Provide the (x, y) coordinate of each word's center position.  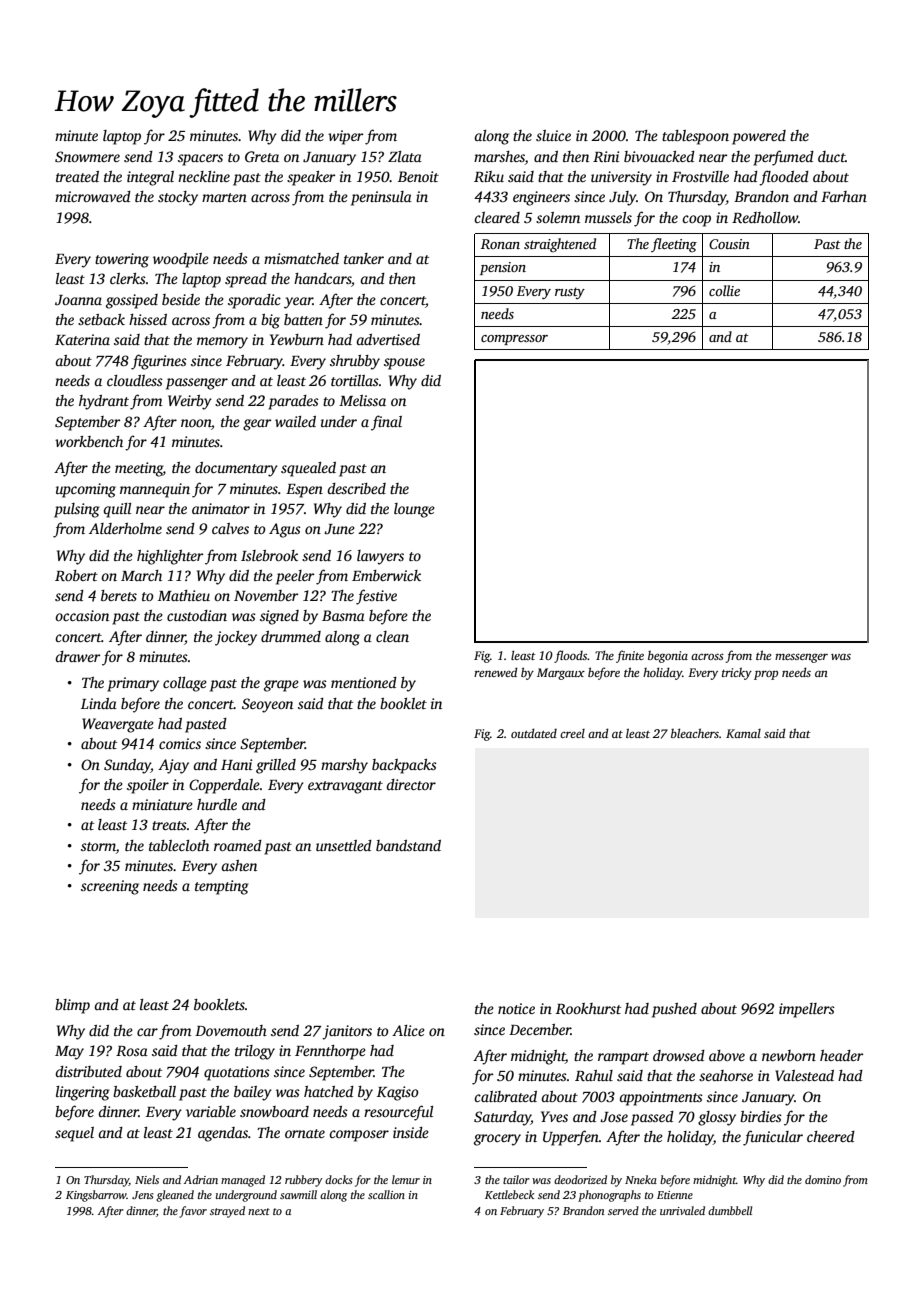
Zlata (405, 156)
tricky (737, 673)
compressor (514, 340)
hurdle (217, 804)
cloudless (135, 380)
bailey (253, 1093)
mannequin (155, 490)
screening (110, 887)
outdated (534, 733)
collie (724, 290)
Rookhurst (588, 1008)
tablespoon (695, 137)
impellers (807, 1010)
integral (150, 178)
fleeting (674, 245)
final (386, 423)
